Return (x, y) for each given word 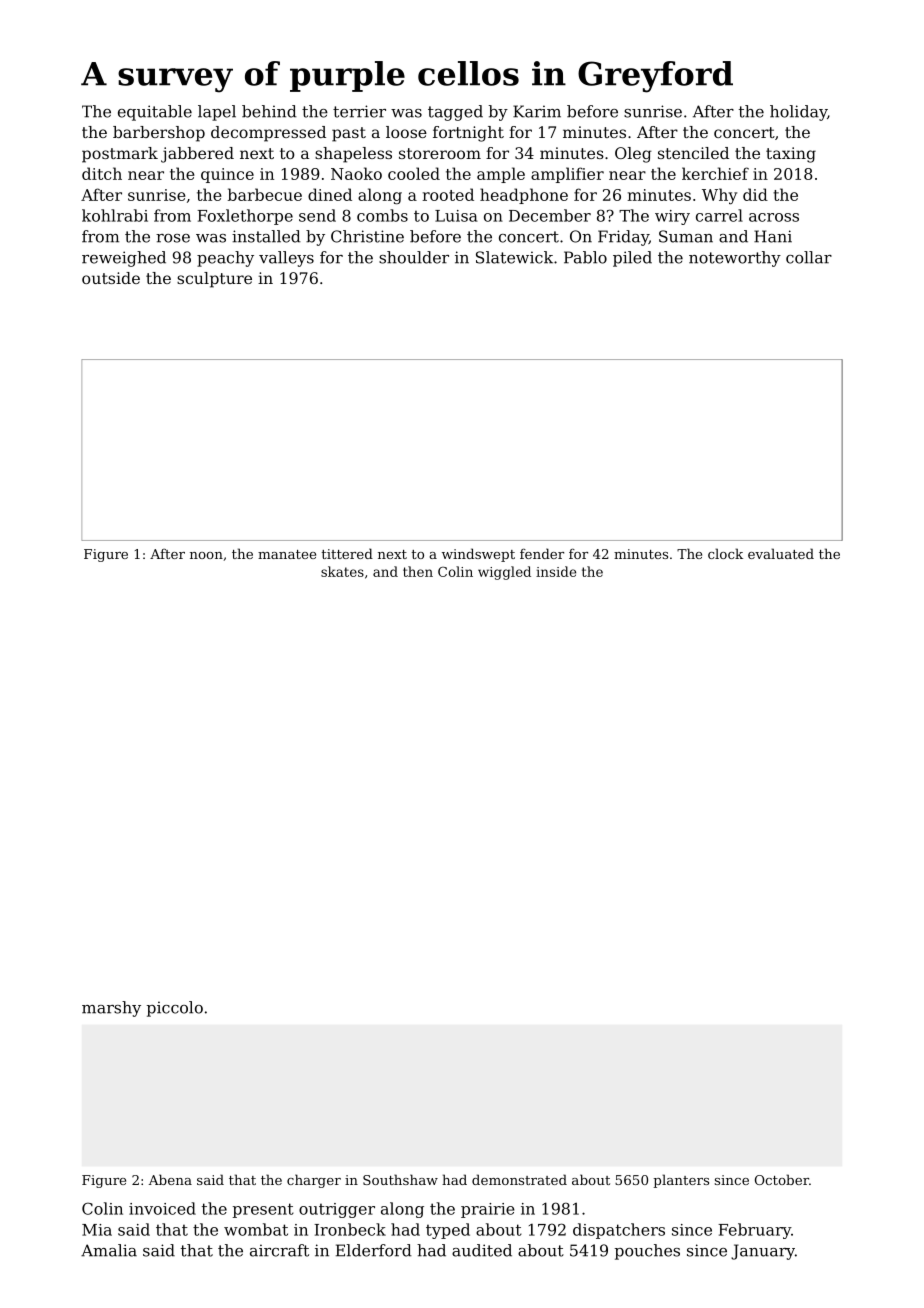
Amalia (109, 1250)
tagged (455, 113)
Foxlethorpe (245, 217)
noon (206, 555)
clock (725, 553)
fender (542, 553)
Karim (537, 111)
